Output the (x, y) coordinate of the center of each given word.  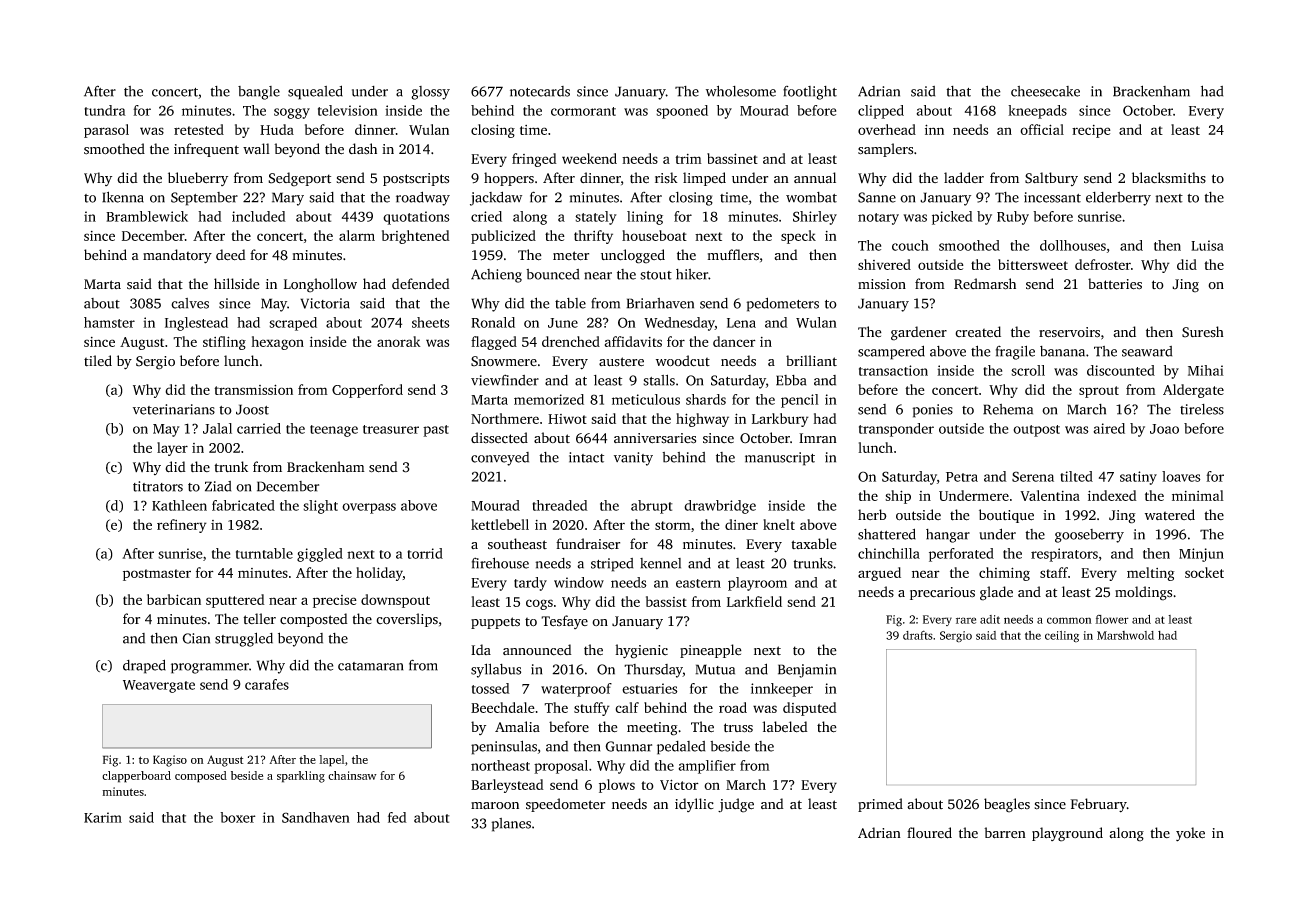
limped (704, 179)
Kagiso (170, 761)
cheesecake (1045, 91)
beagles (1007, 805)
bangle (259, 93)
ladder (964, 178)
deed (231, 255)
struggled (244, 639)
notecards (540, 91)
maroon (495, 806)
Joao (1164, 429)
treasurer (391, 429)
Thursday (653, 671)
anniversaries (655, 438)
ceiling (1062, 637)
